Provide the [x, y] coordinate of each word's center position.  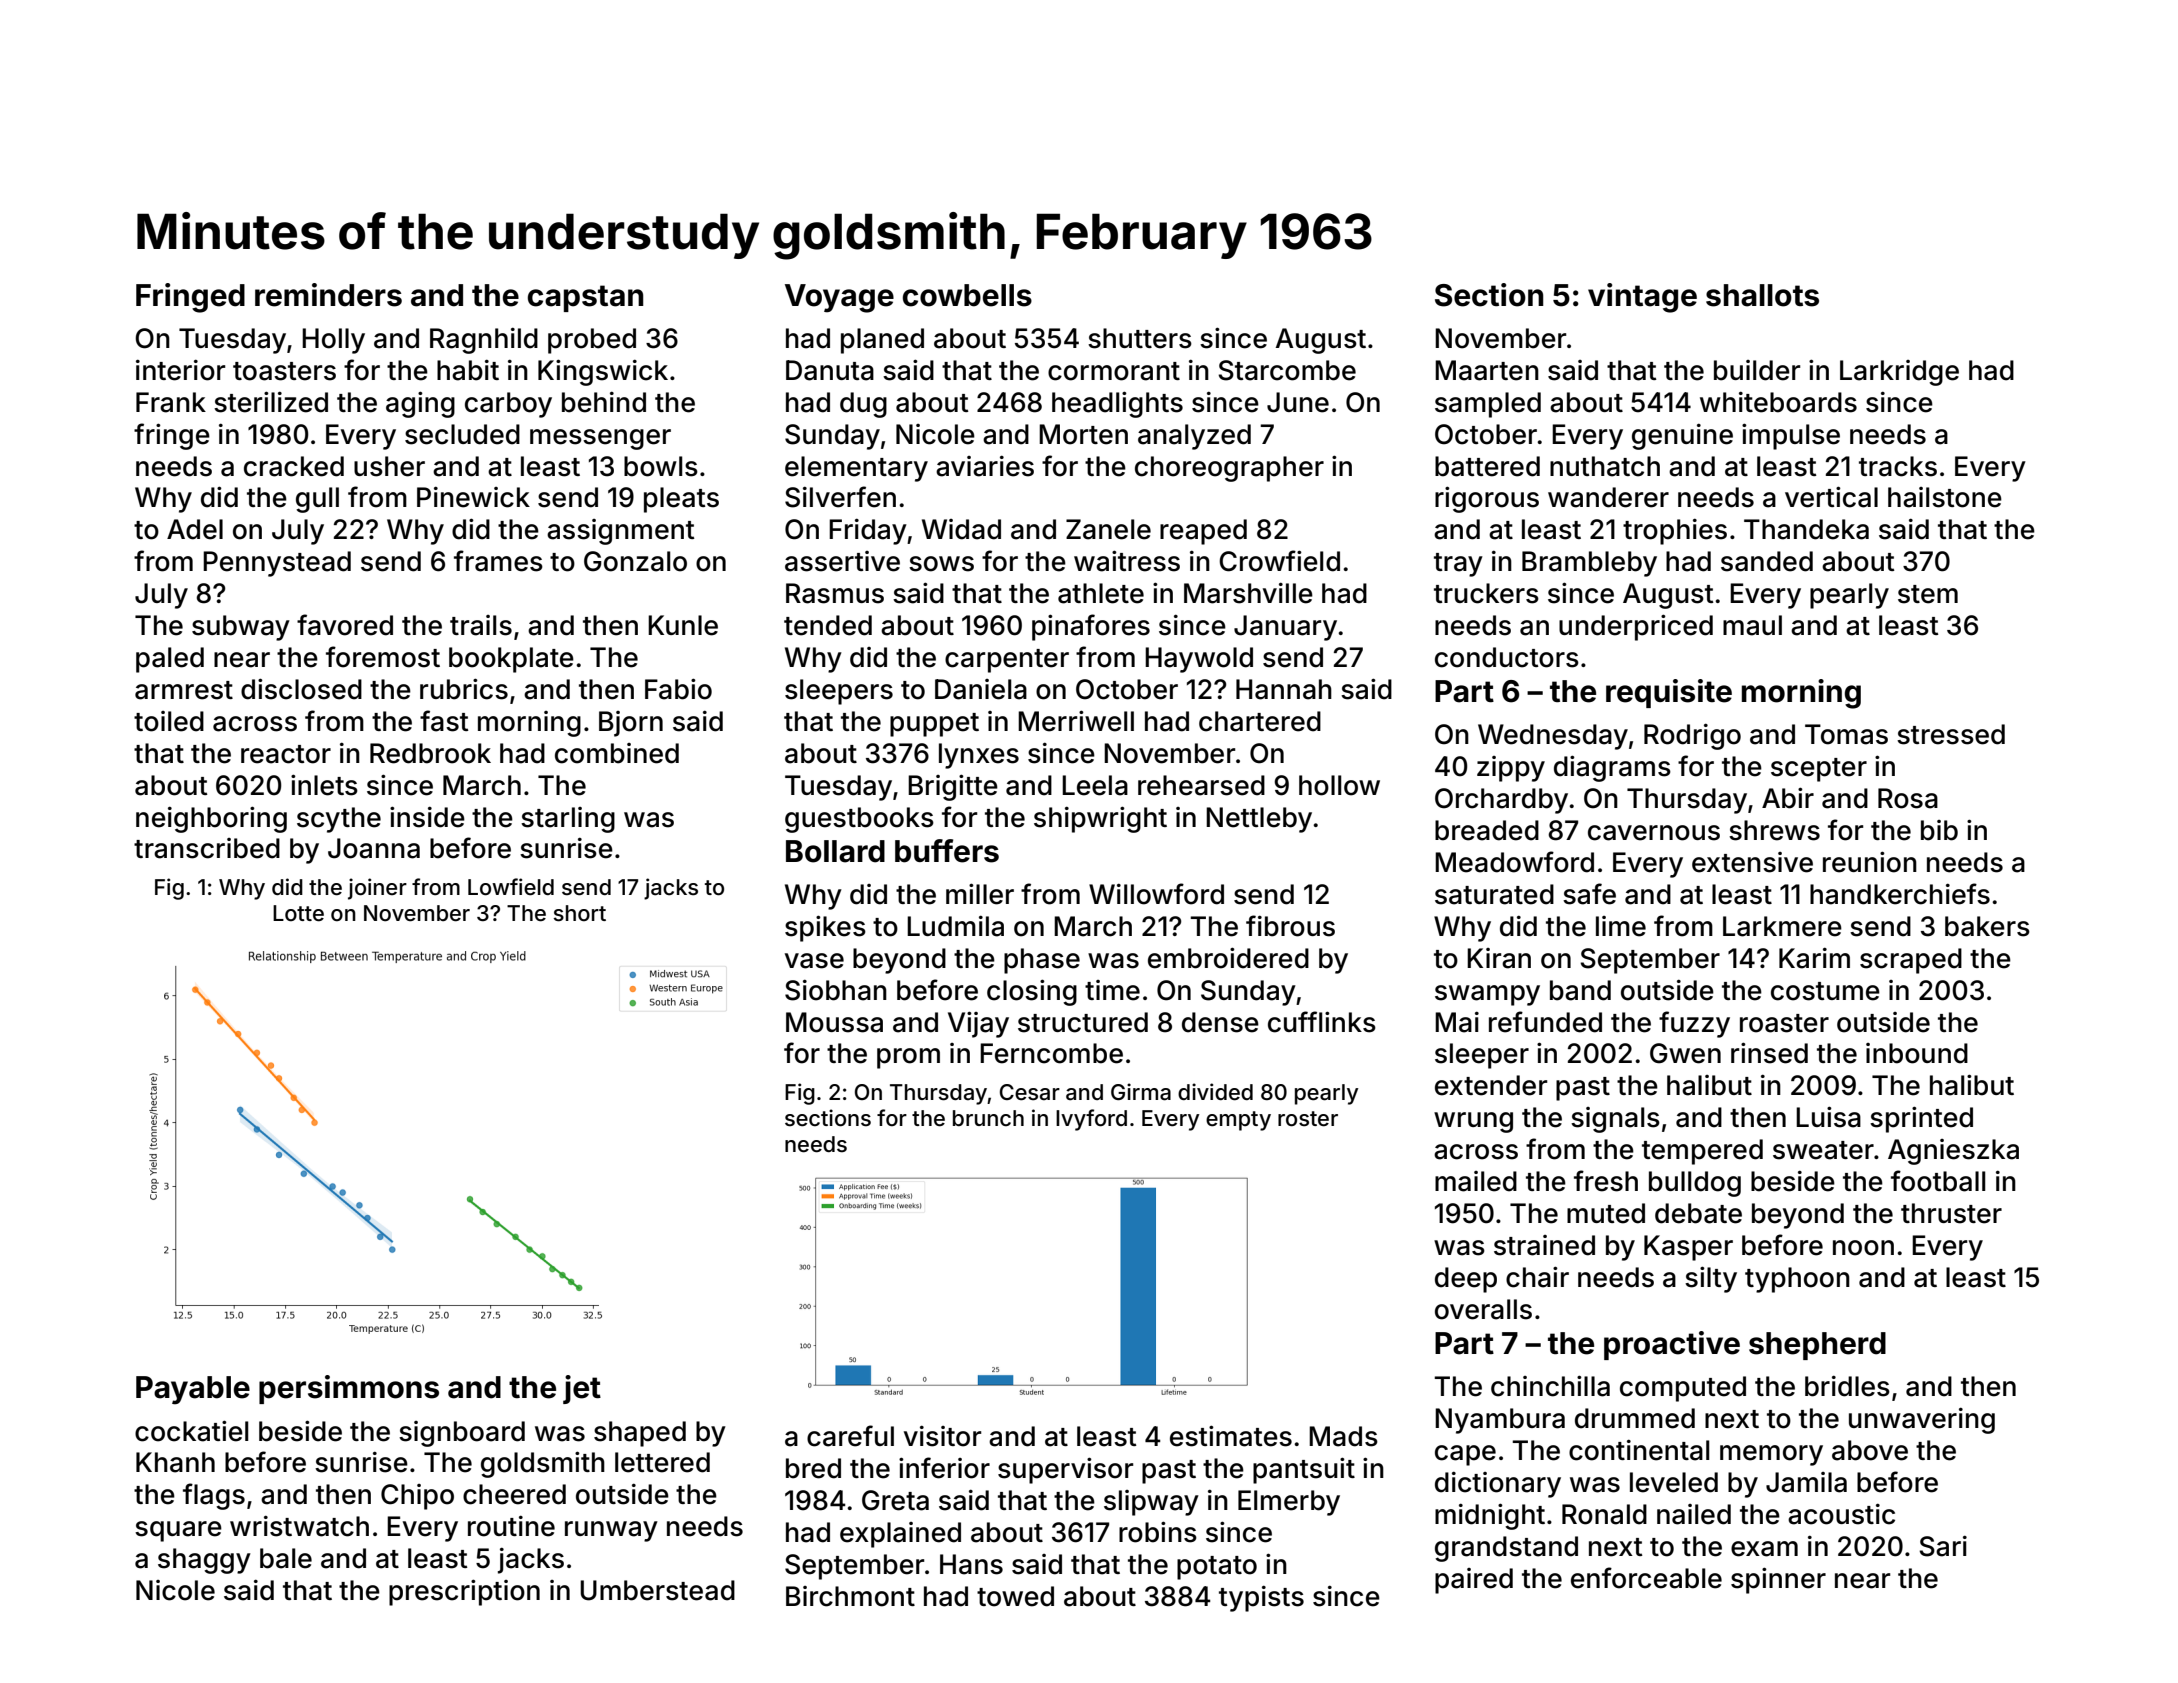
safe [1589, 894]
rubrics [464, 689]
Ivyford [1091, 1120]
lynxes [979, 756]
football [1938, 1181]
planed [882, 341]
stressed [1951, 734]
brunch [988, 1118]
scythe [339, 820]
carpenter [1007, 661]
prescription [464, 1592]
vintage [1642, 298]
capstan [585, 298]
